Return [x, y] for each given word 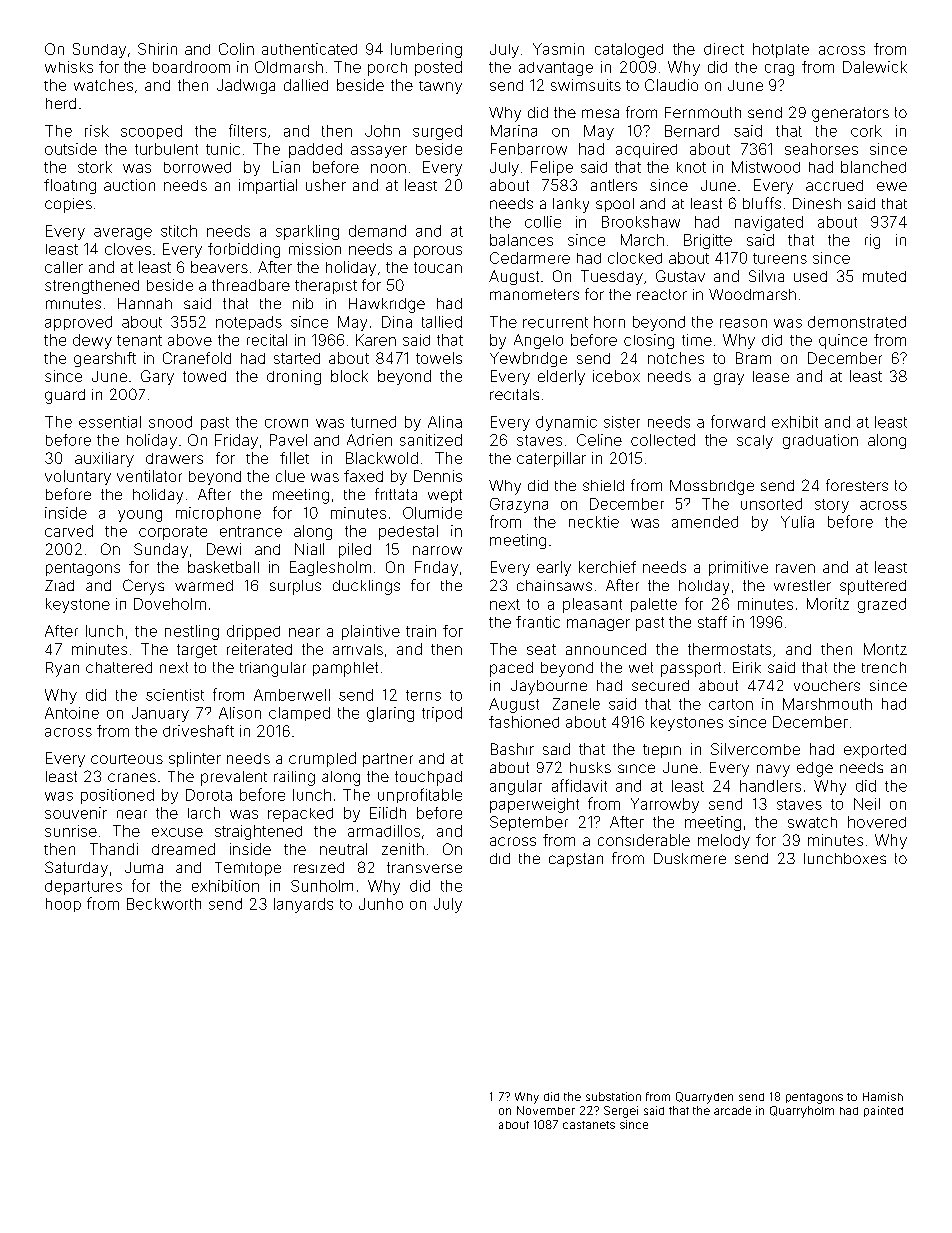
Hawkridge [387, 305]
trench [884, 667]
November [546, 1110]
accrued [834, 185]
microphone [218, 514]
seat [541, 649]
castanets [589, 1125]
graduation [820, 441]
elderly [561, 377]
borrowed [197, 167]
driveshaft [198, 731]
